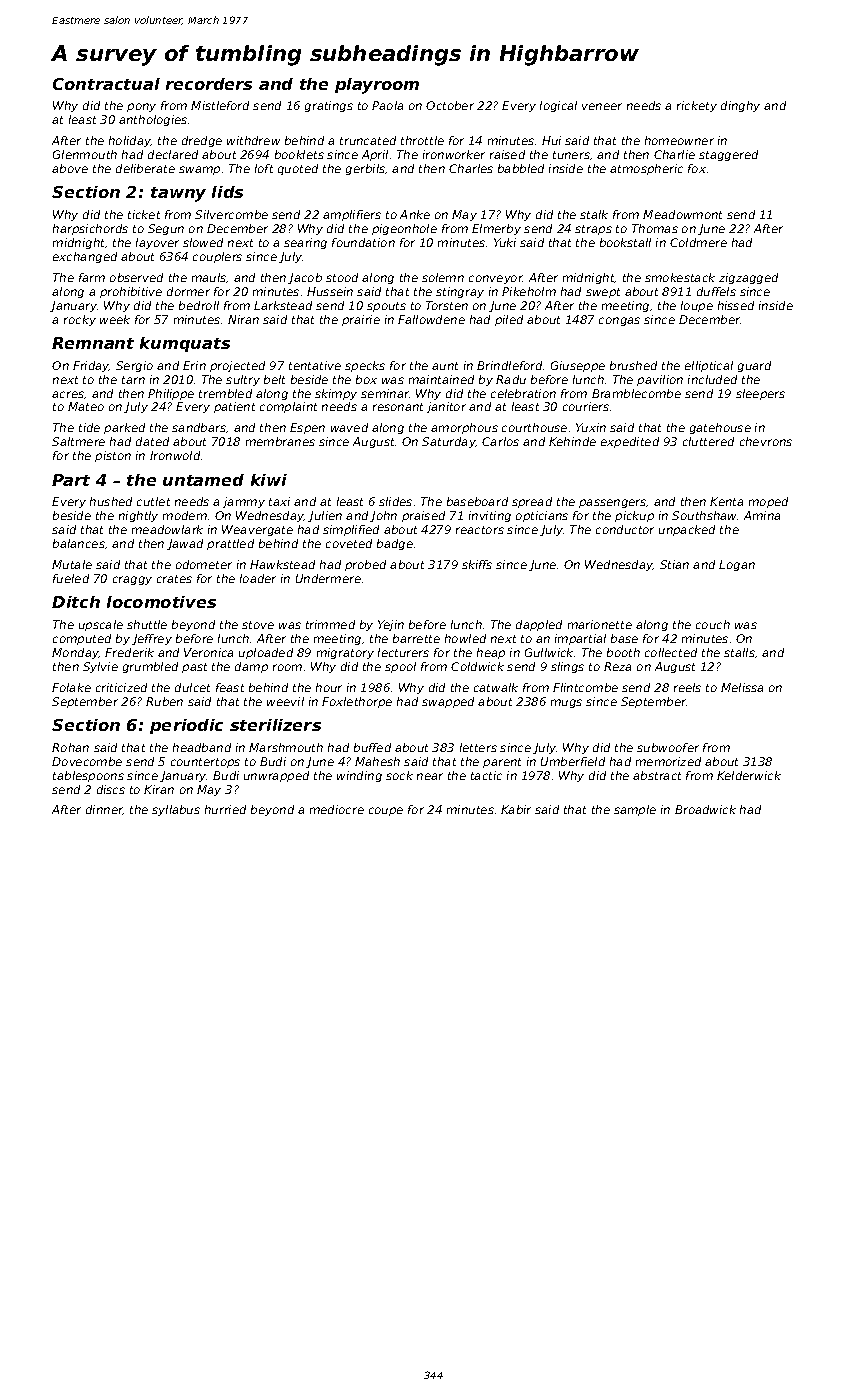 The width and height of the page is (849, 1400). What do you see at coordinates (329, 106) in the page?
I see `gratings` at bounding box center [329, 106].
